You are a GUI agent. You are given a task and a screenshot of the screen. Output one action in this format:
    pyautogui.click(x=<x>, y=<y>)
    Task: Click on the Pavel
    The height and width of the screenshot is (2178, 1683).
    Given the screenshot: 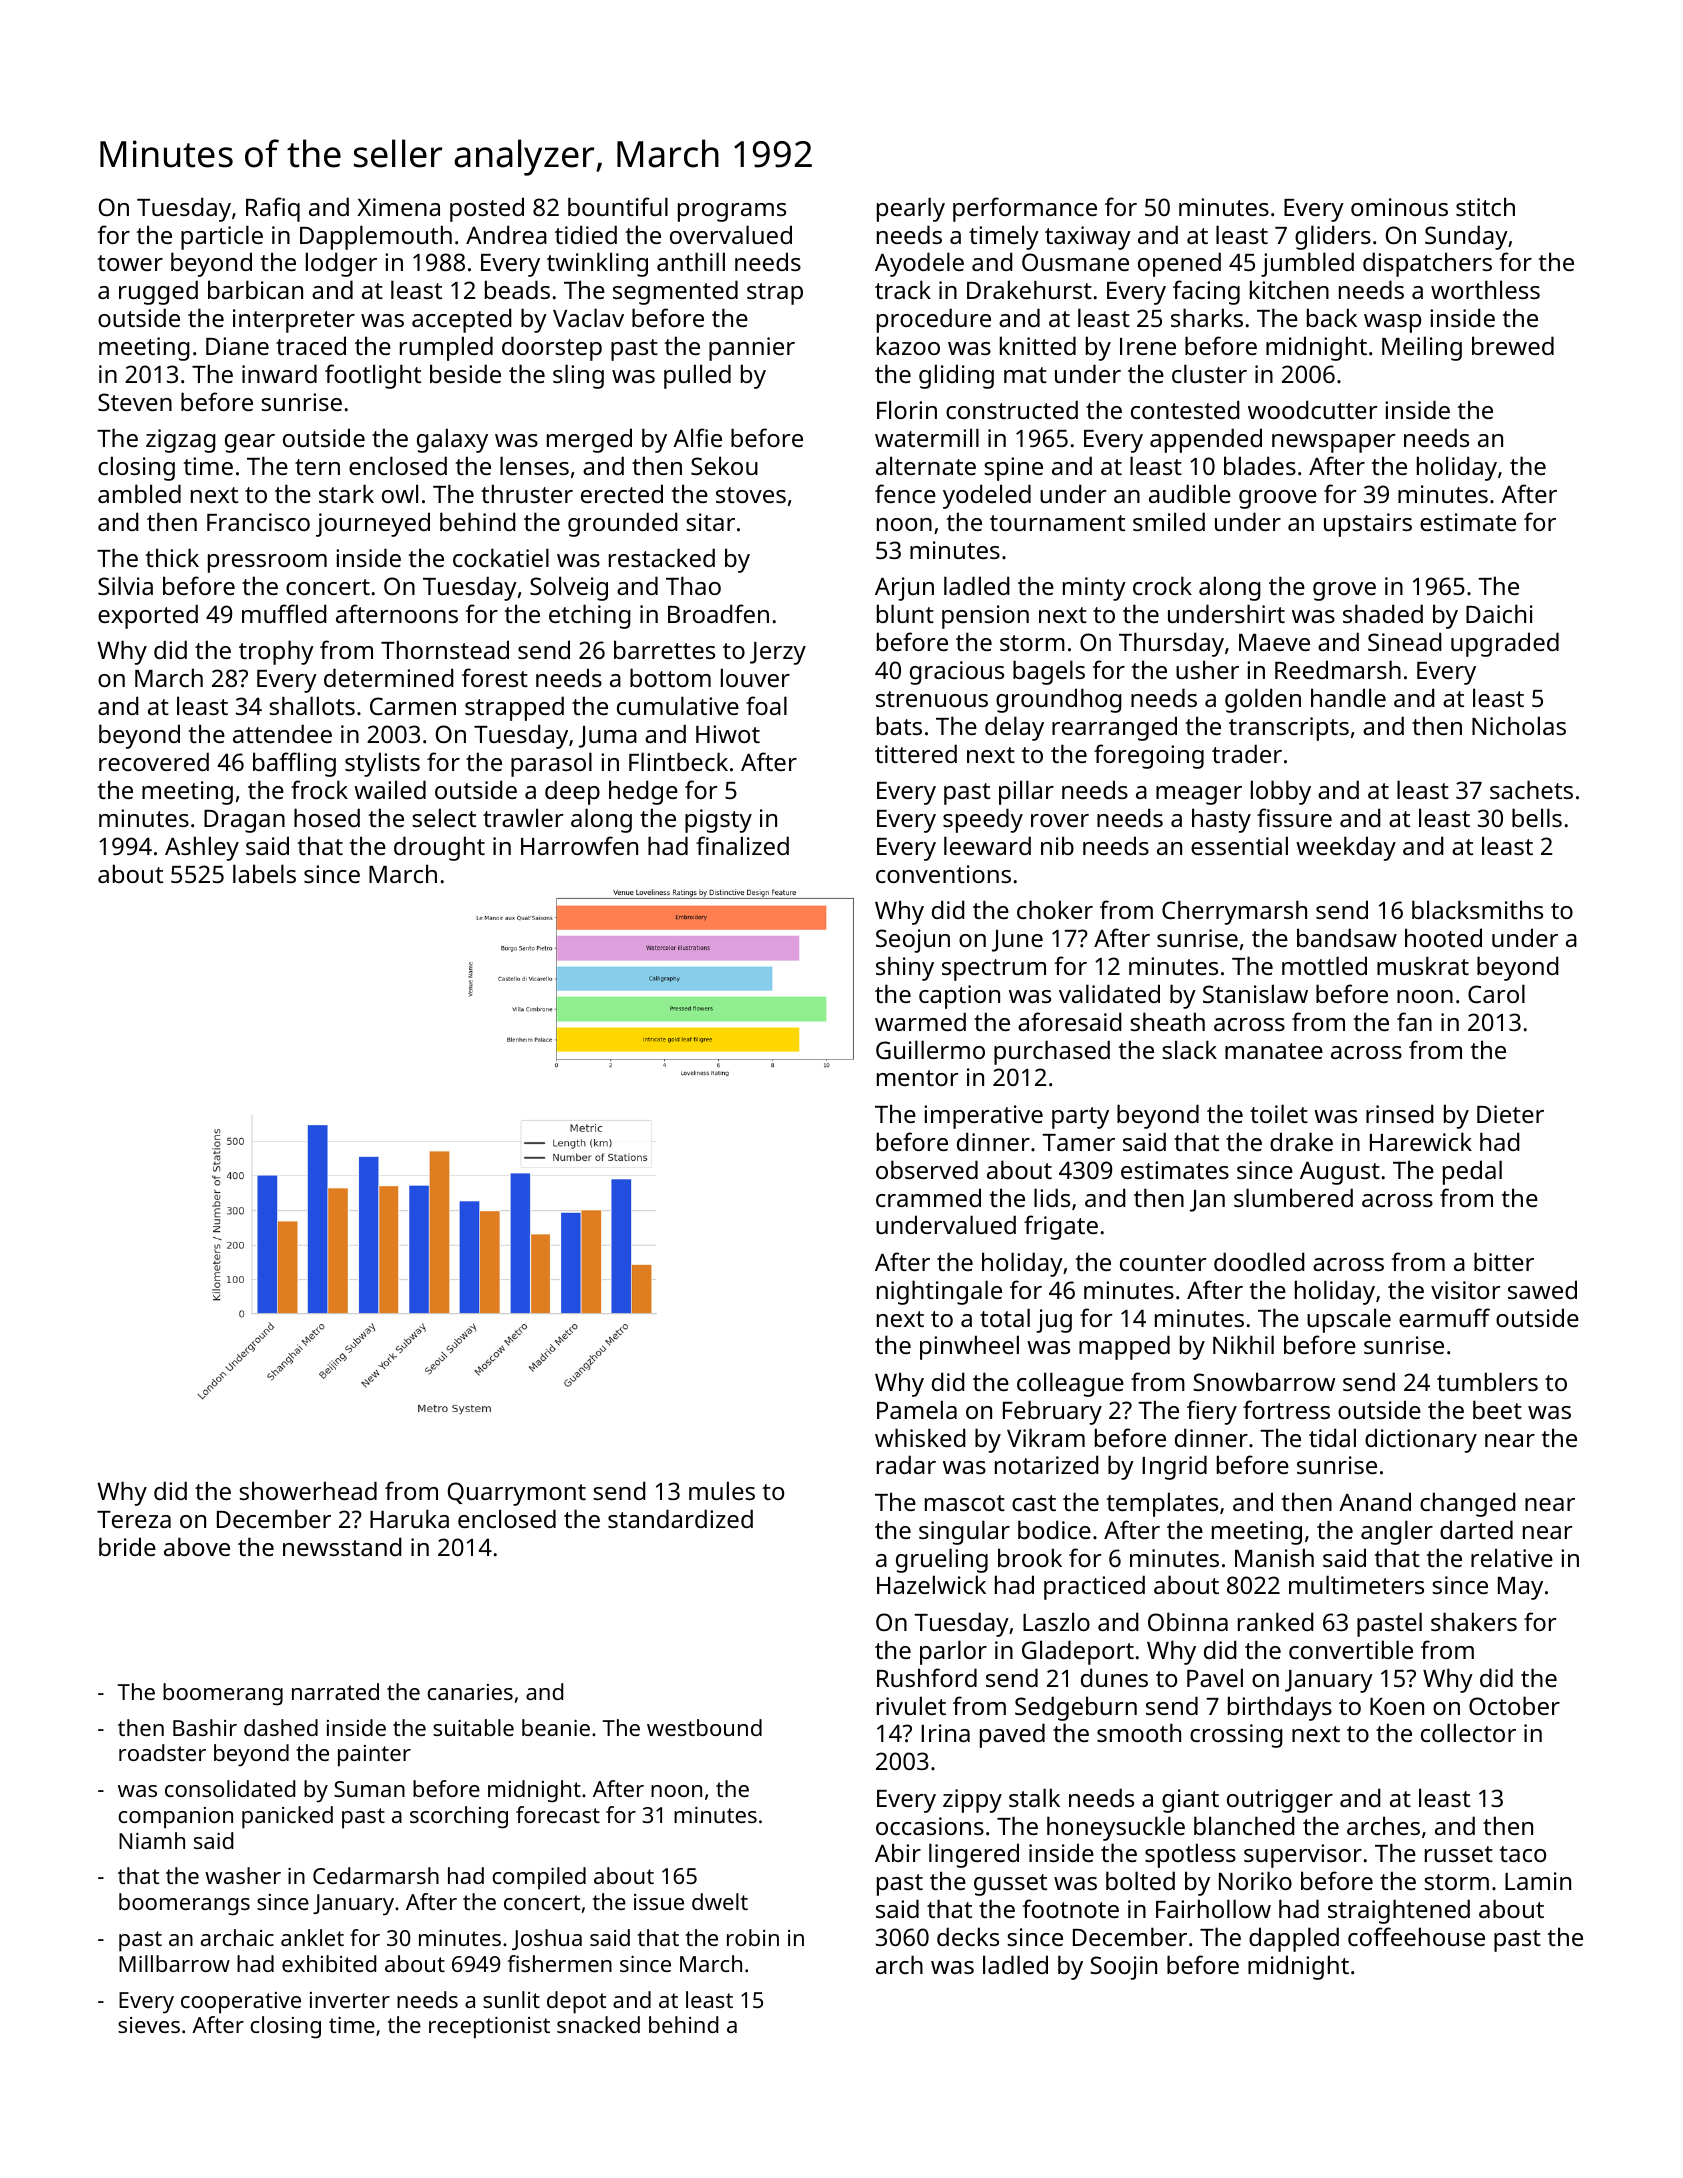 What is the action you would take?
    pyautogui.click(x=1215, y=1677)
